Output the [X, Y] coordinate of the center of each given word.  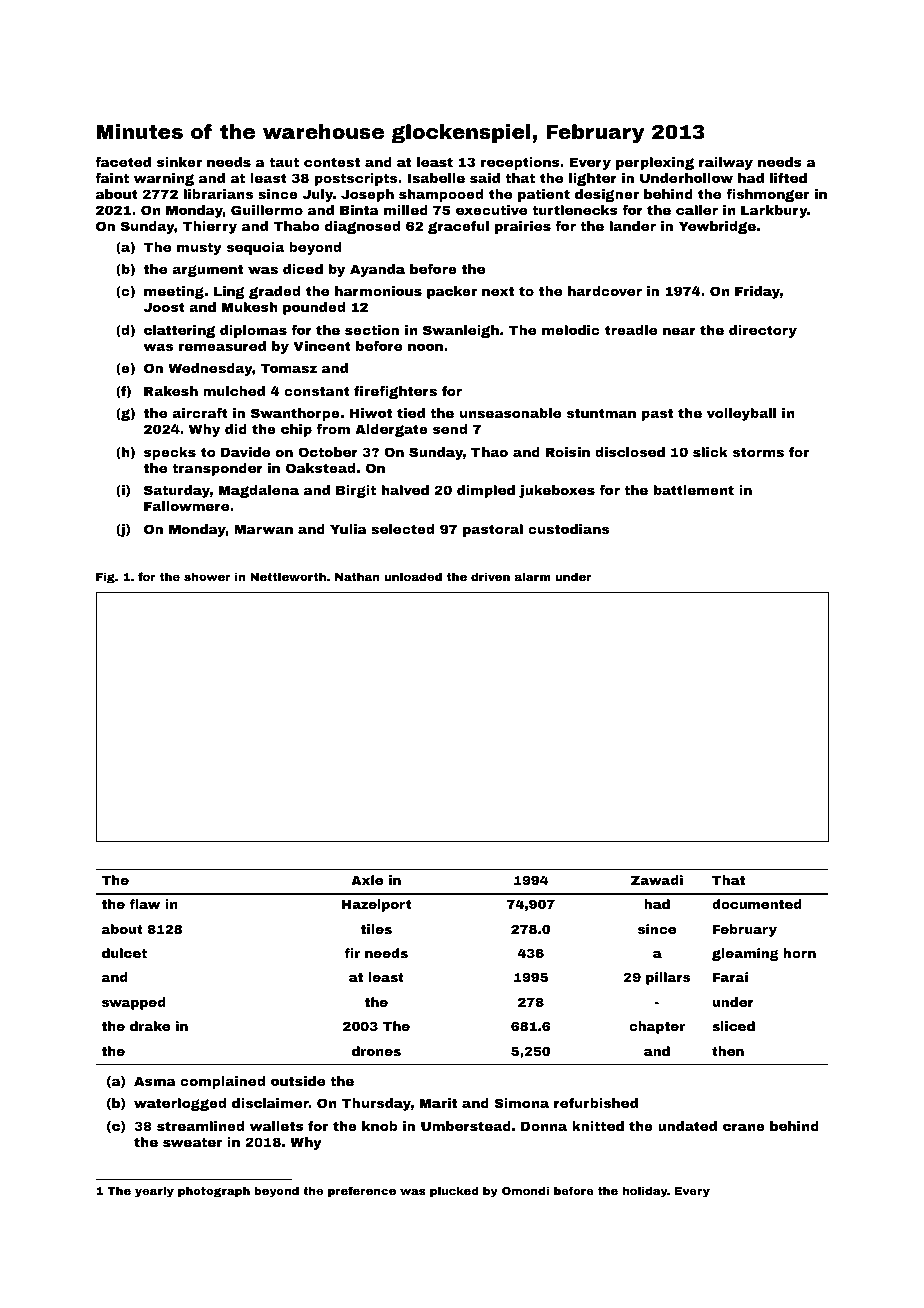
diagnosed [362, 227]
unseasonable [511, 413]
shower [207, 576]
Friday [757, 292]
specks [170, 453]
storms [758, 452]
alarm [532, 576]
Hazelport [376, 905]
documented [757, 904]
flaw [144, 904]
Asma [155, 1081]
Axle [367, 880]
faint [112, 178]
